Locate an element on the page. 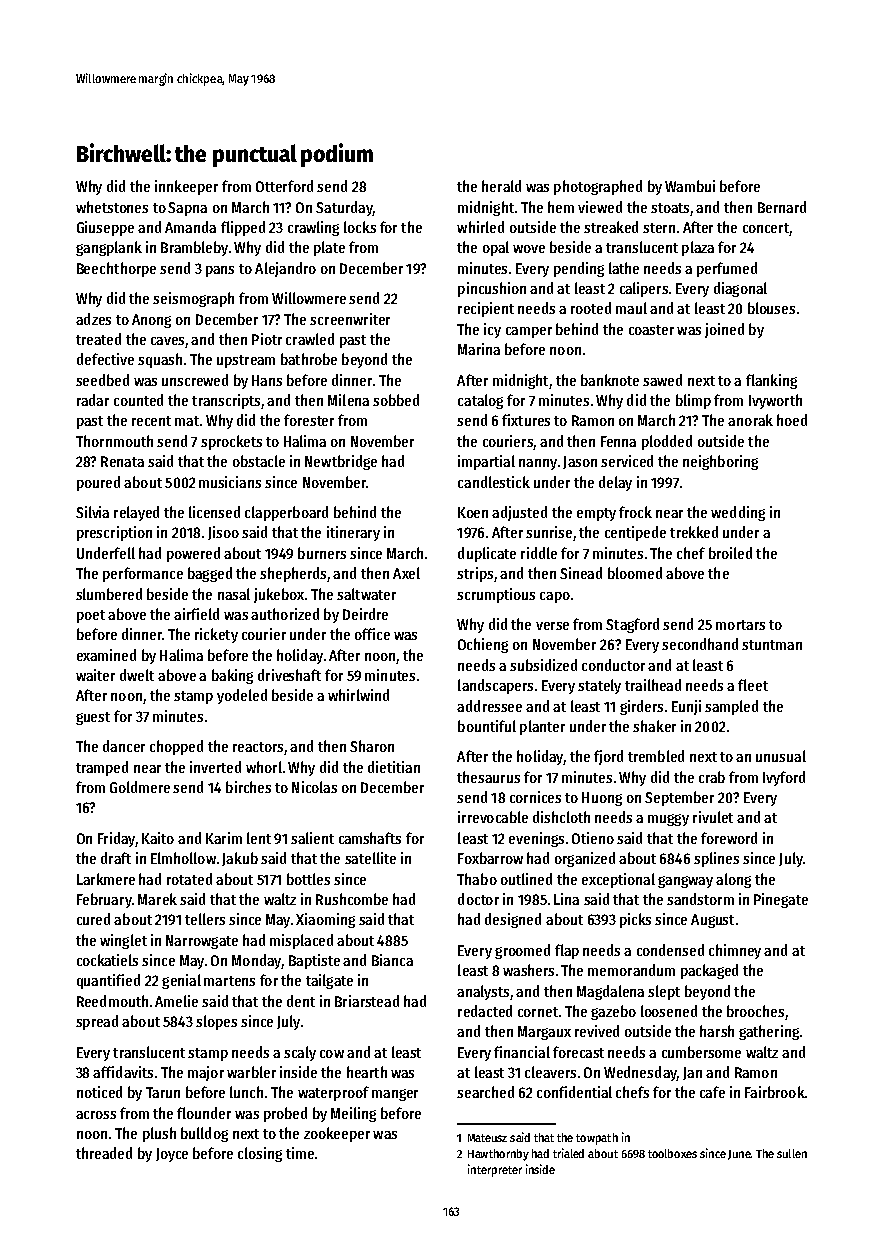  Nicolas is located at coordinates (314, 787).
